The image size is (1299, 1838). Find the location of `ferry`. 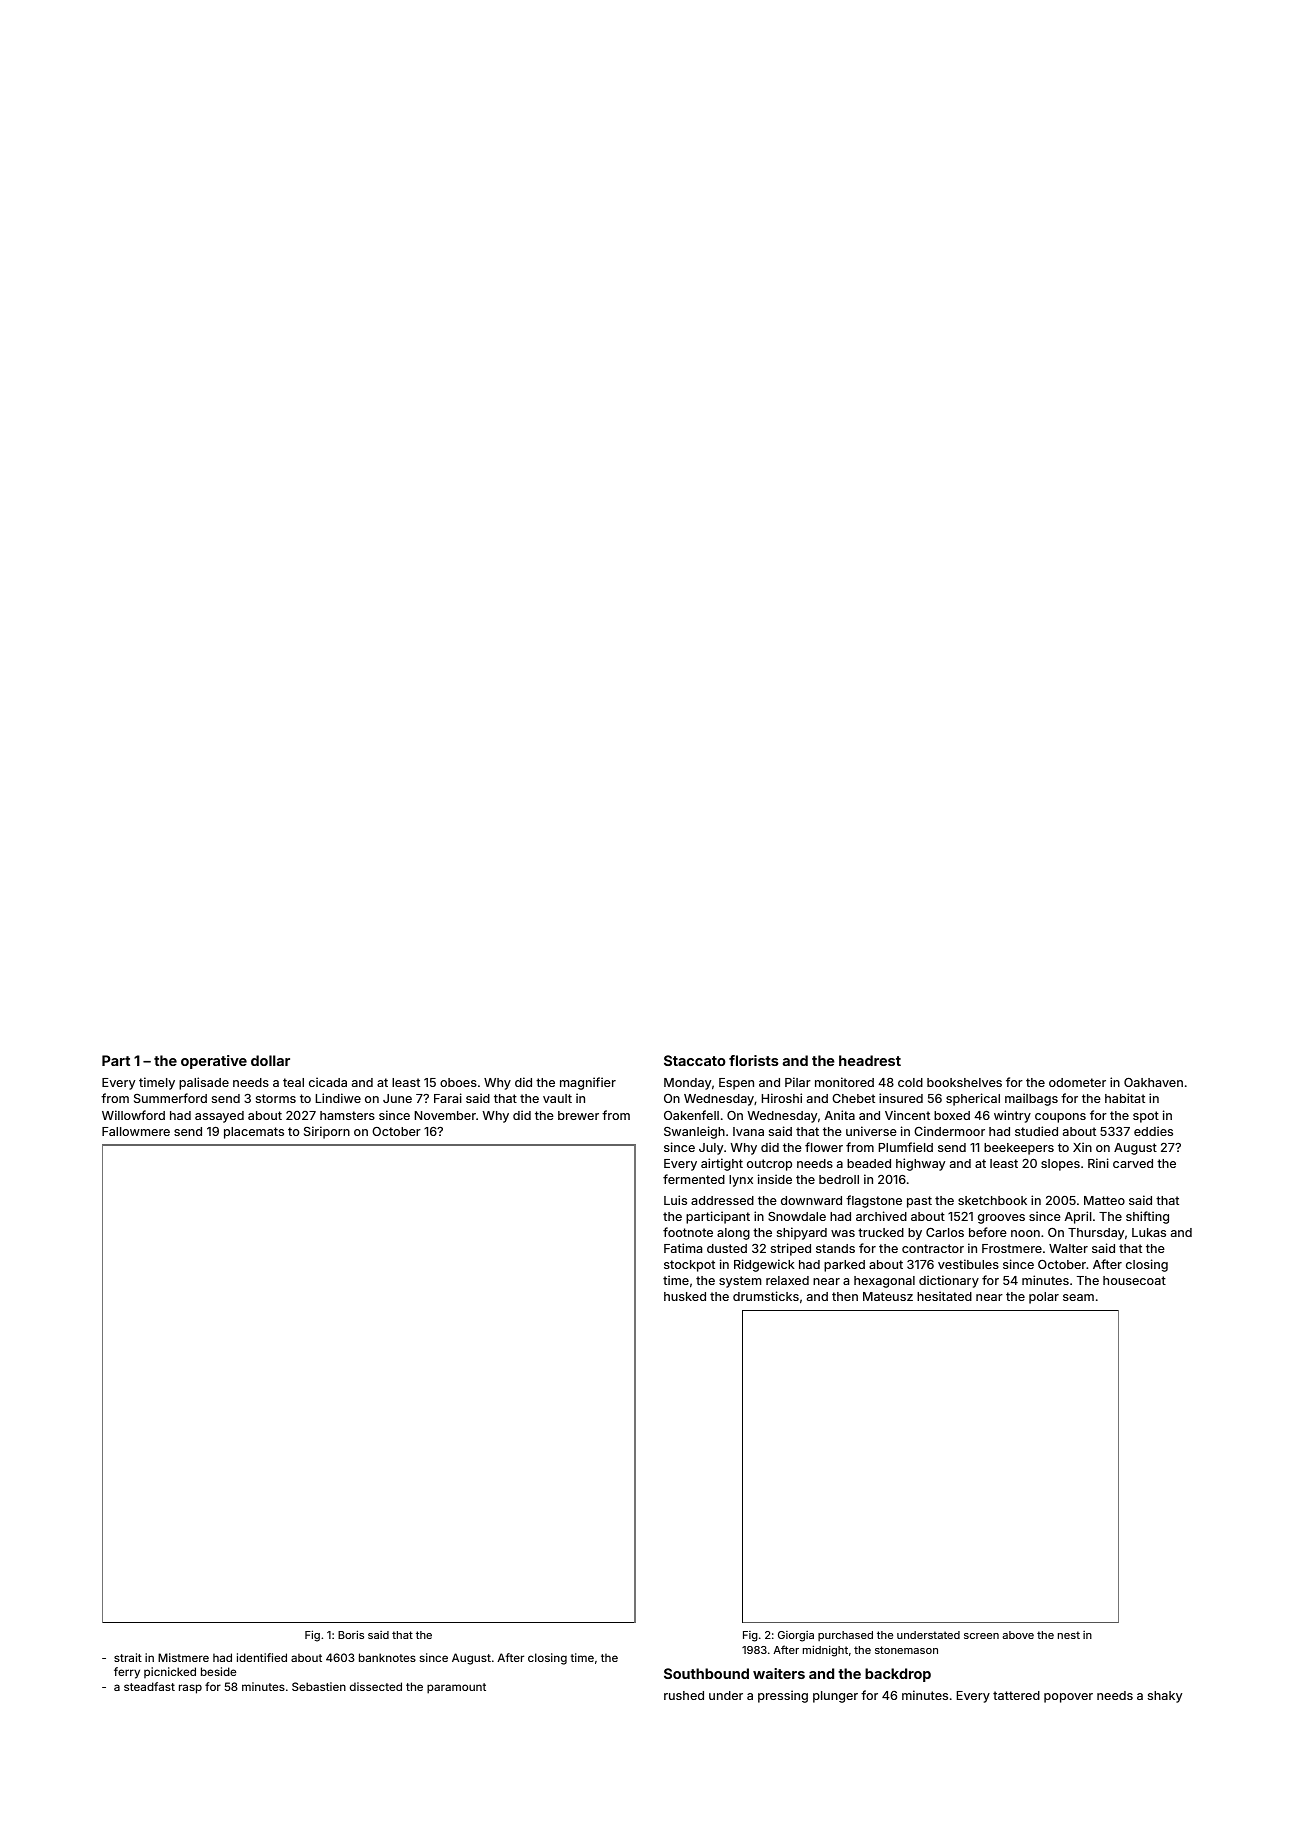

ferry is located at coordinates (127, 1673).
